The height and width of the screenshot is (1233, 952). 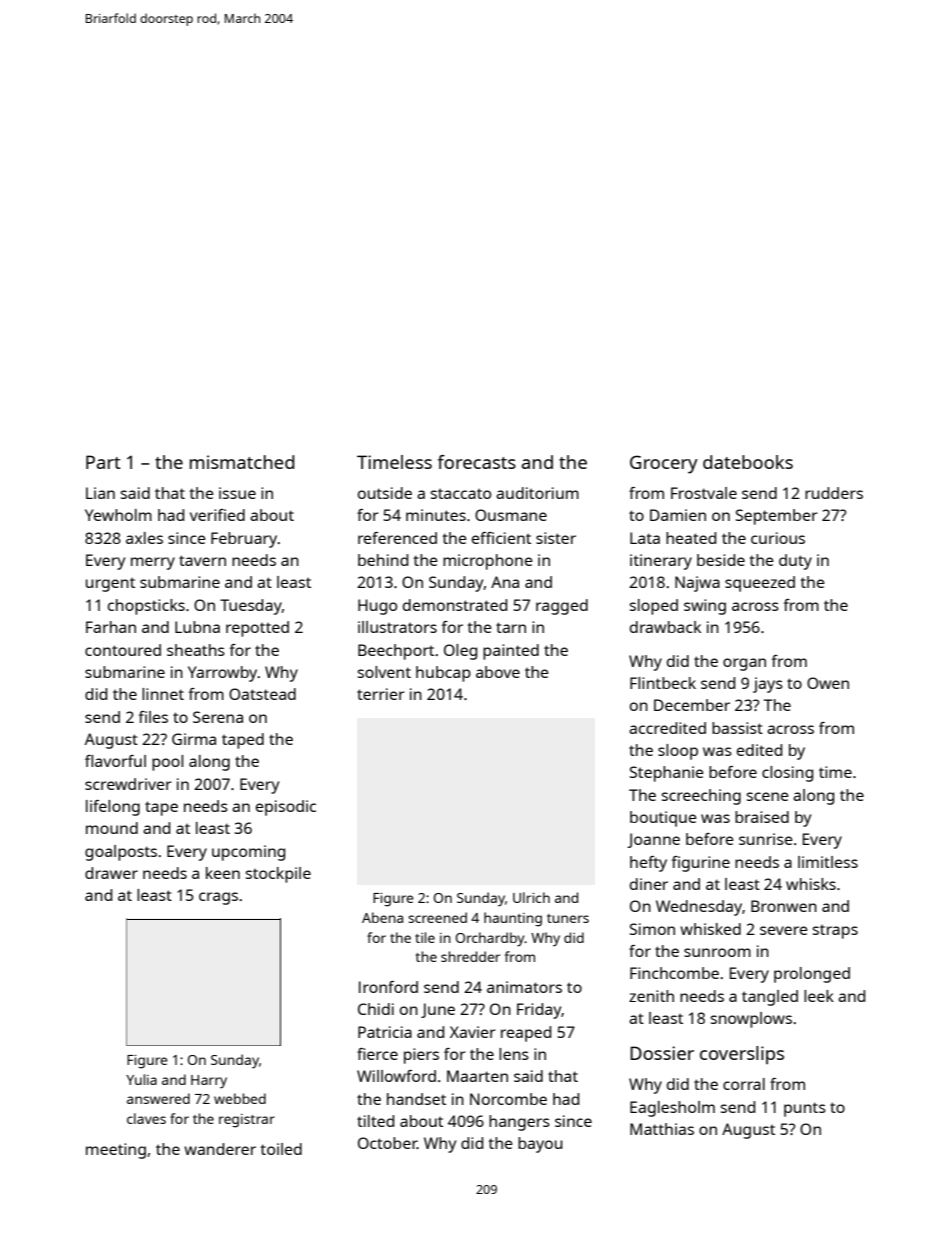 I want to click on Yulia, so click(x=141, y=1079).
